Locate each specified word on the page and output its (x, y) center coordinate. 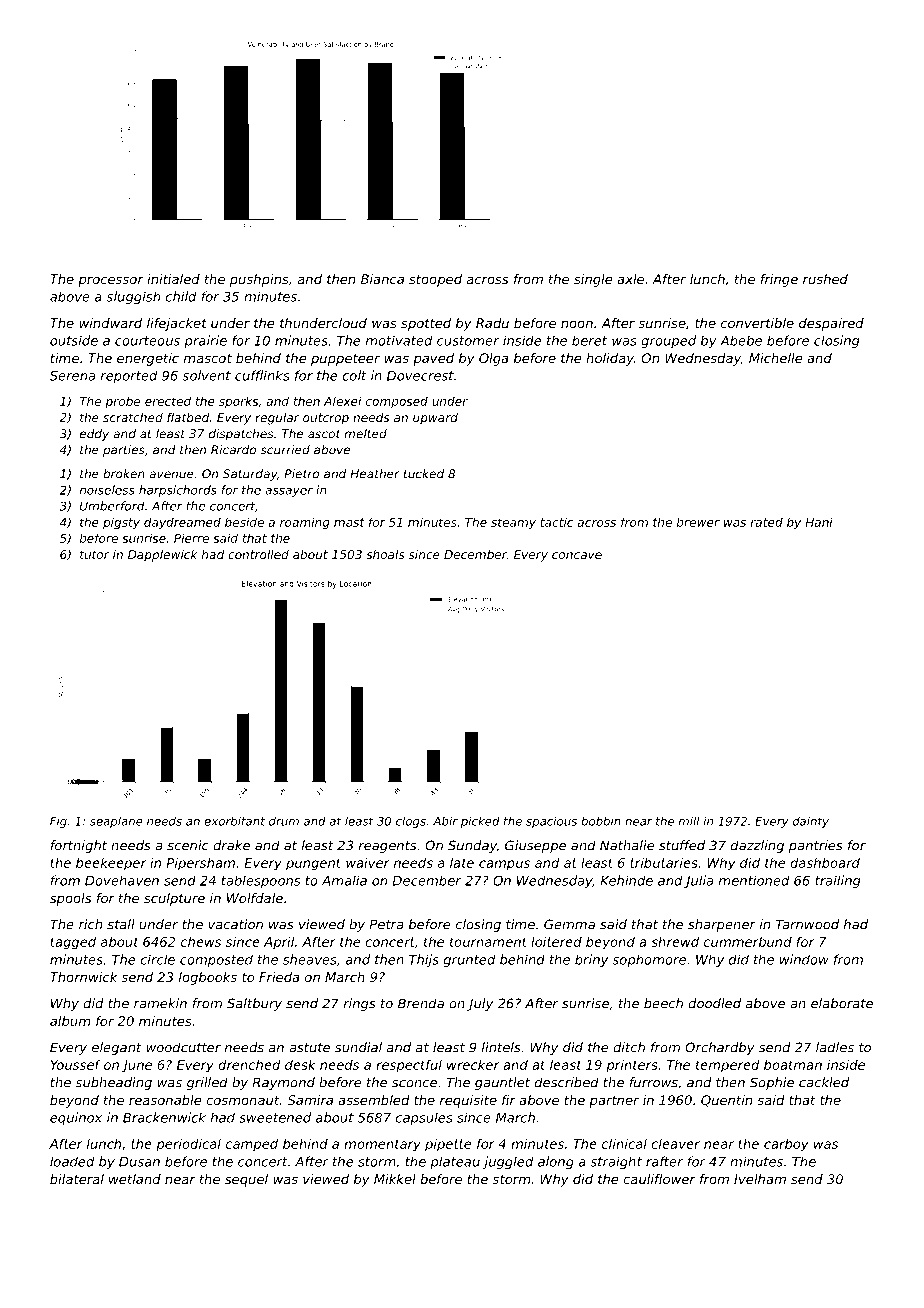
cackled (824, 1082)
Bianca (382, 279)
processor (111, 281)
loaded (72, 1161)
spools (70, 899)
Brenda (421, 1003)
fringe (779, 280)
